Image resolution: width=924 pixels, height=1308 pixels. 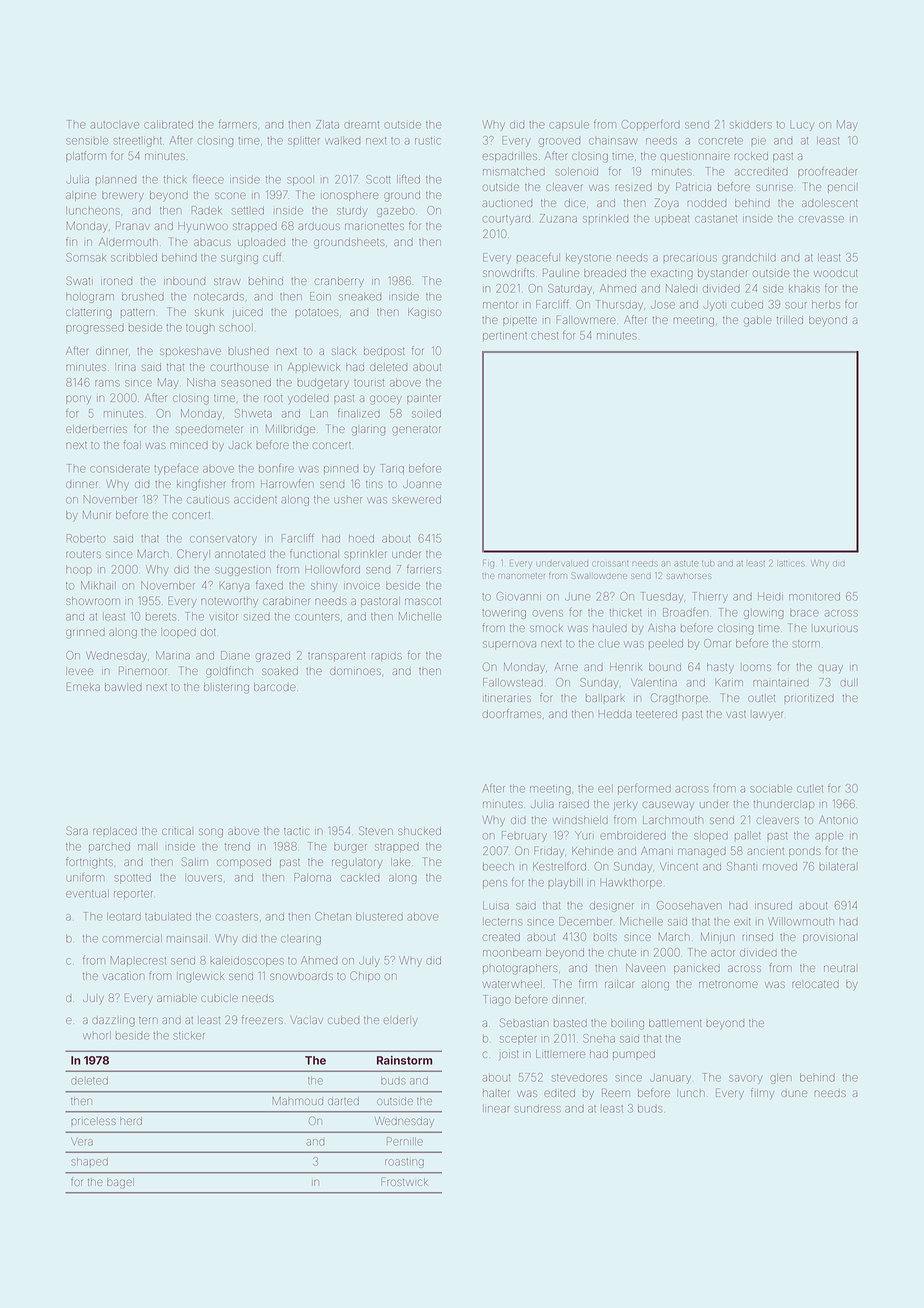 What do you see at coordinates (237, 917) in the document?
I see `coasters` at bounding box center [237, 917].
